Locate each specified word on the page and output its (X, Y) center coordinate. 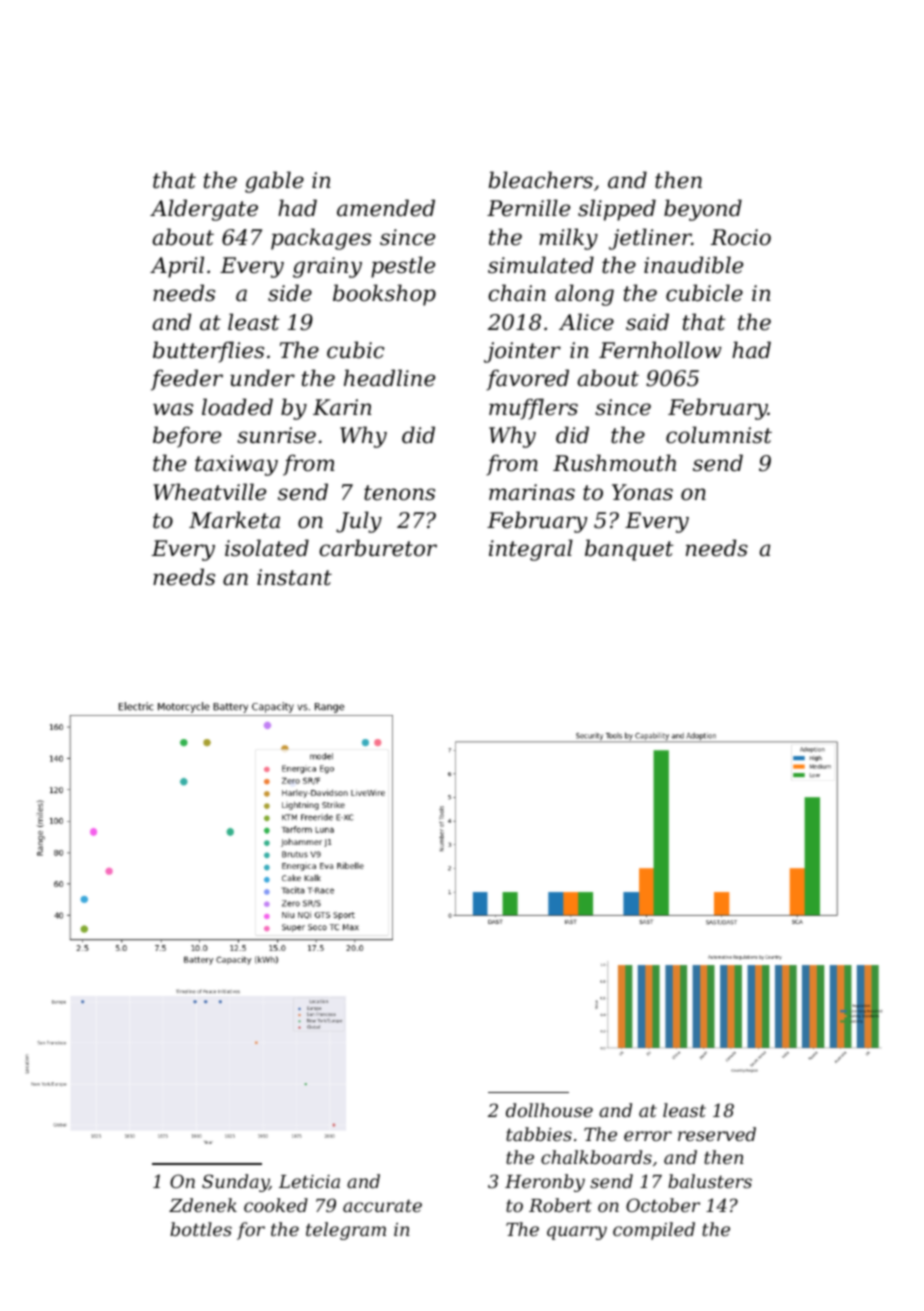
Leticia (309, 1181)
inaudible (693, 265)
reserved (717, 1134)
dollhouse (549, 1110)
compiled (654, 1231)
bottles (201, 1229)
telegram (346, 1231)
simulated (541, 265)
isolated (267, 548)
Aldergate (204, 210)
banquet (629, 550)
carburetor (378, 548)
